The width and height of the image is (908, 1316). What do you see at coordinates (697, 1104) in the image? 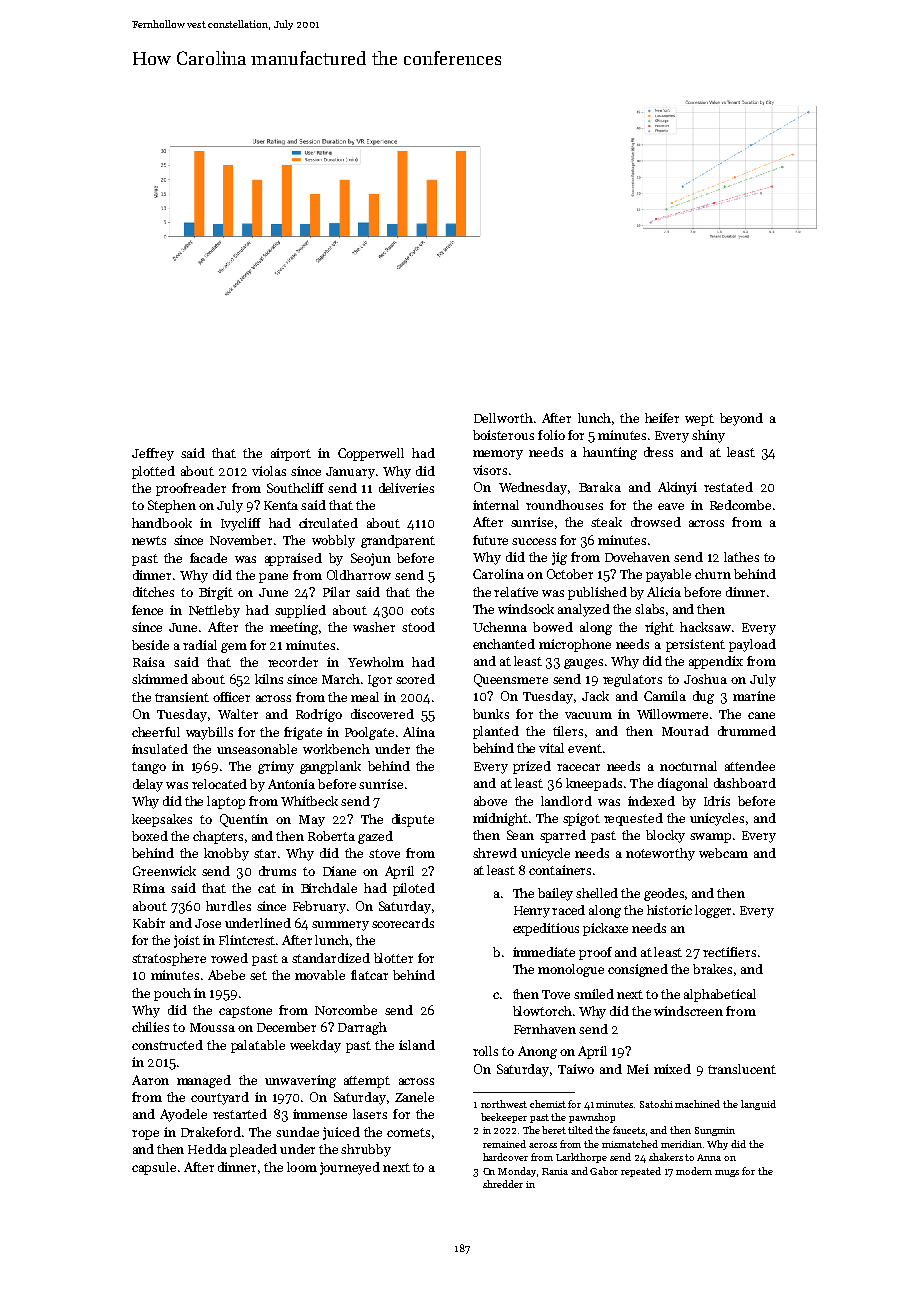
I see `machined` at bounding box center [697, 1104].
